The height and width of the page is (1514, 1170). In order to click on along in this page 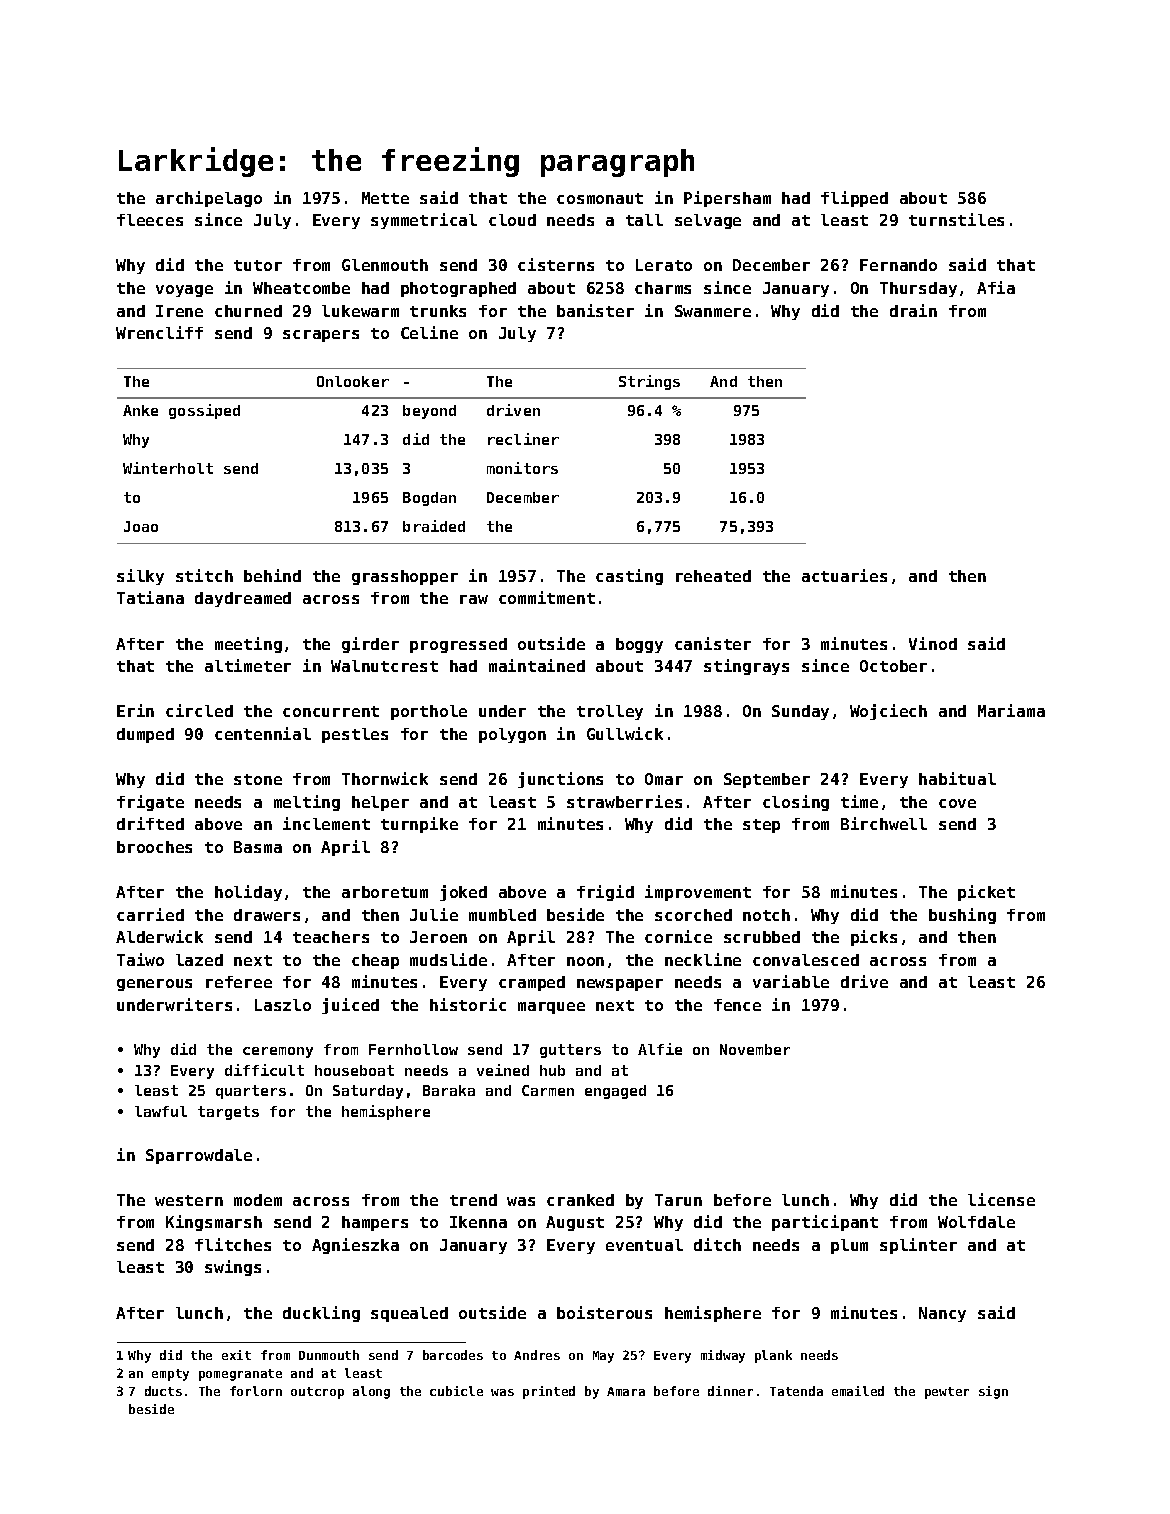, I will do `click(371, 1392)`.
